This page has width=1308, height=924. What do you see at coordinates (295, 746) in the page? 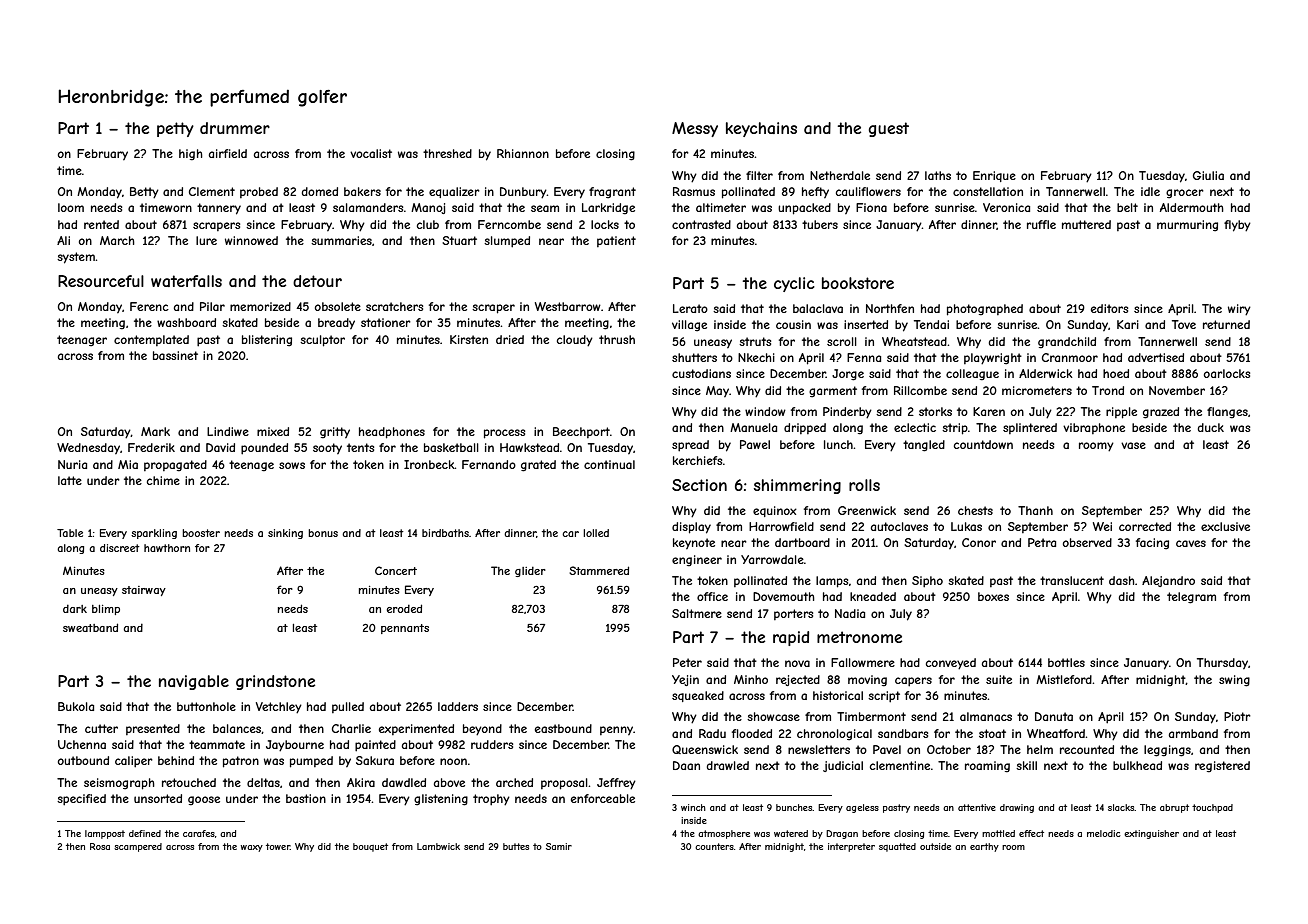
I see `Jaybourne` at bounding box center [295, 746].
